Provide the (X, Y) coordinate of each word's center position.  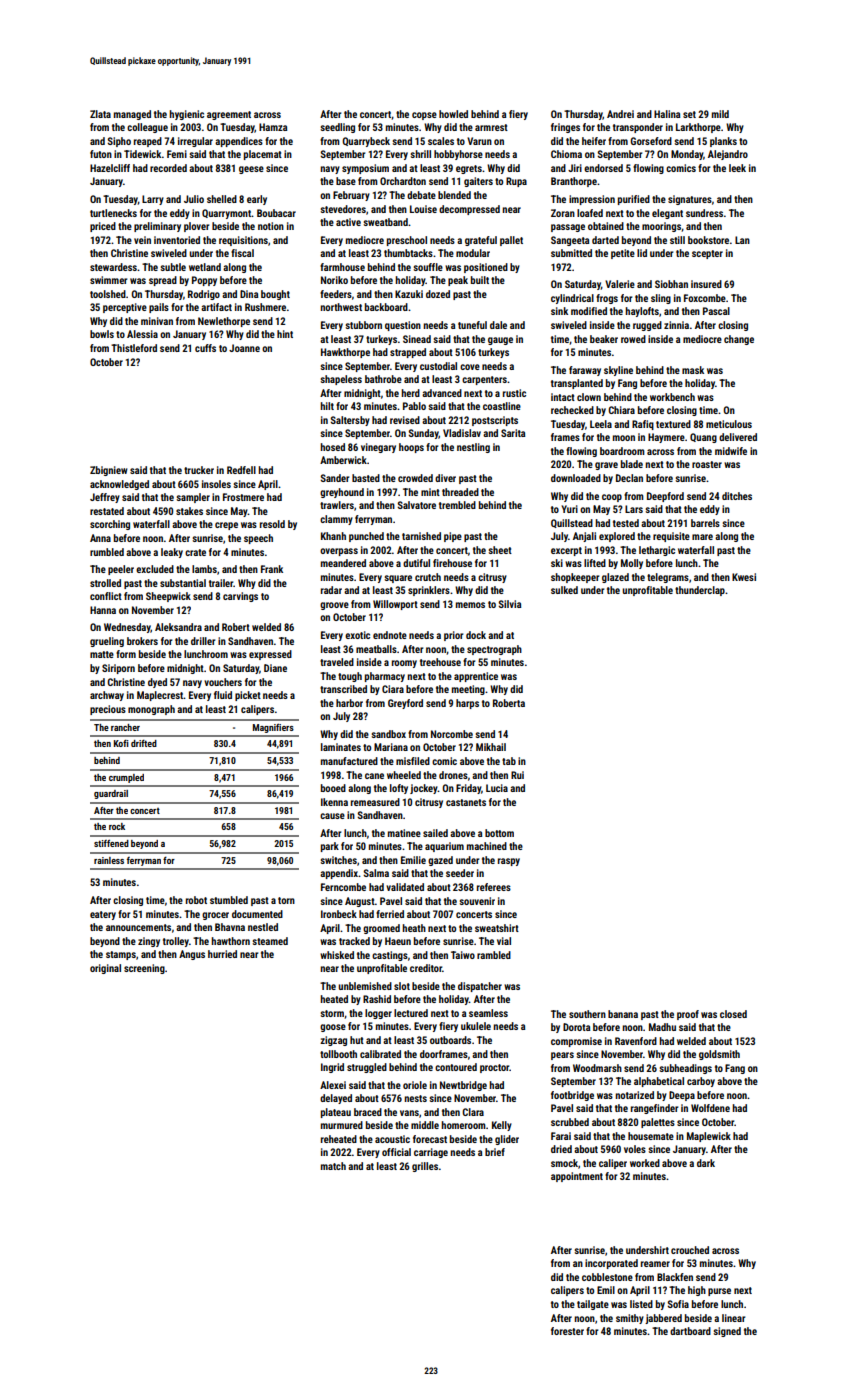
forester (567, 1331)
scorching (110, 525)
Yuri (569, 509)
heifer (594, 141)
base (346, 181)
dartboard (690, 1331)
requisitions (243, 241)
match (333, 1166)
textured (673, 424)
